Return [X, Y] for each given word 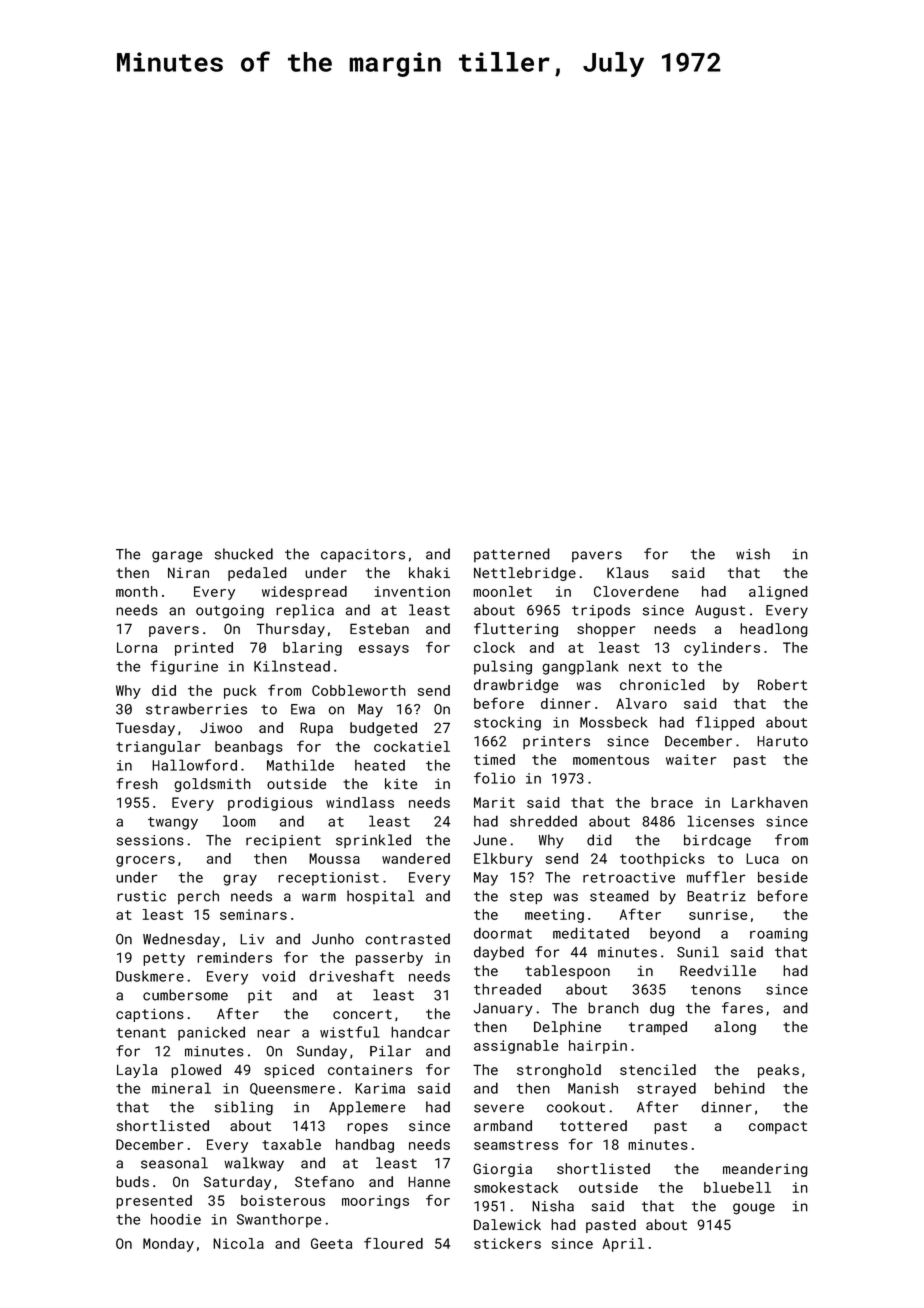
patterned [512, 555]
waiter [691, 759]
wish [753, 554]
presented [154, 1202]
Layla [137, 1071]
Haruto [782, 741]
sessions [150, 840]
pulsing [503, 667]
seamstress [516, 1145]
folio [494, 778]
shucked [244, 554]
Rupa [316, 729]
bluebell [737, 1187]
